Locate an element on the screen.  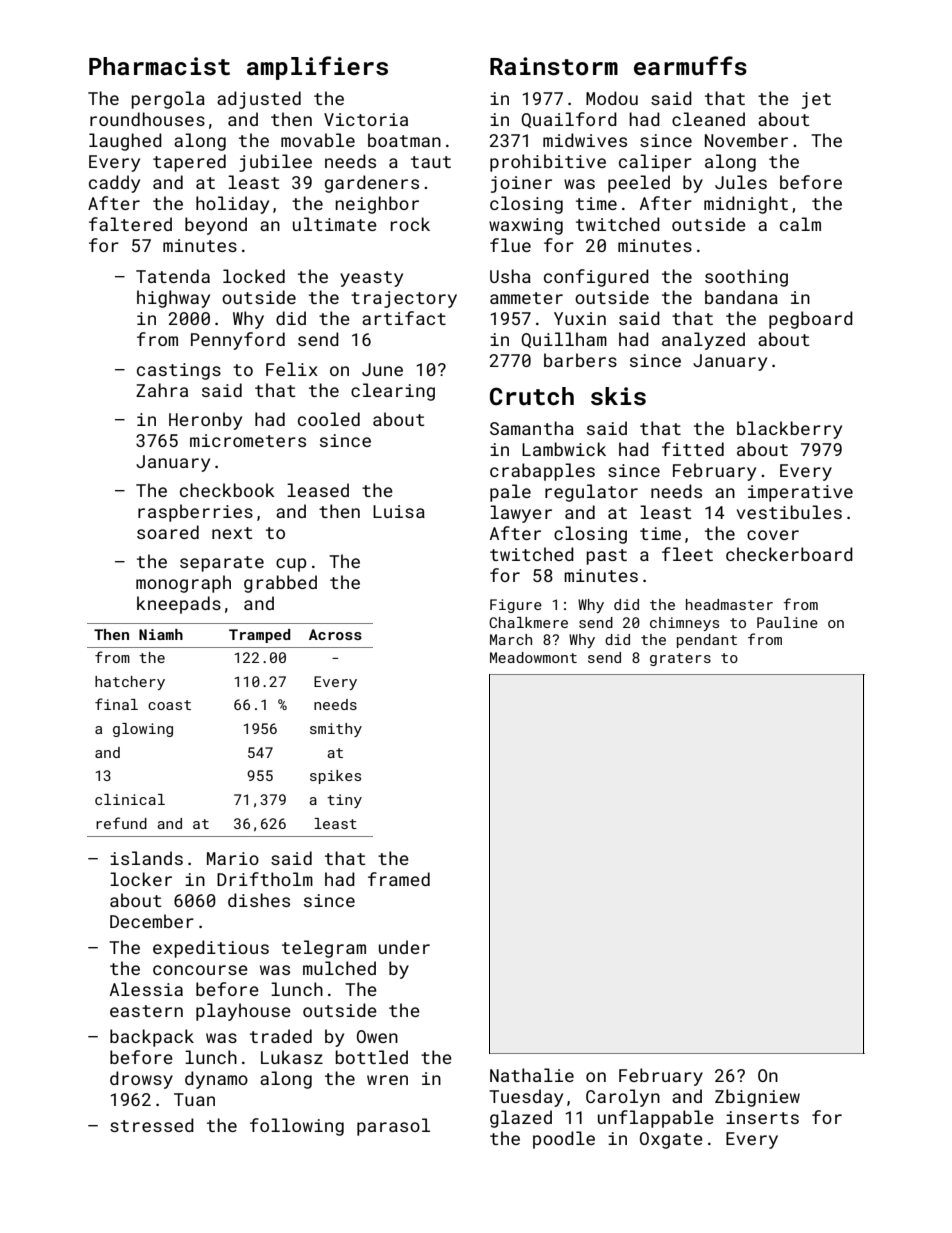
caliper is located at coordinates (655, 163).
